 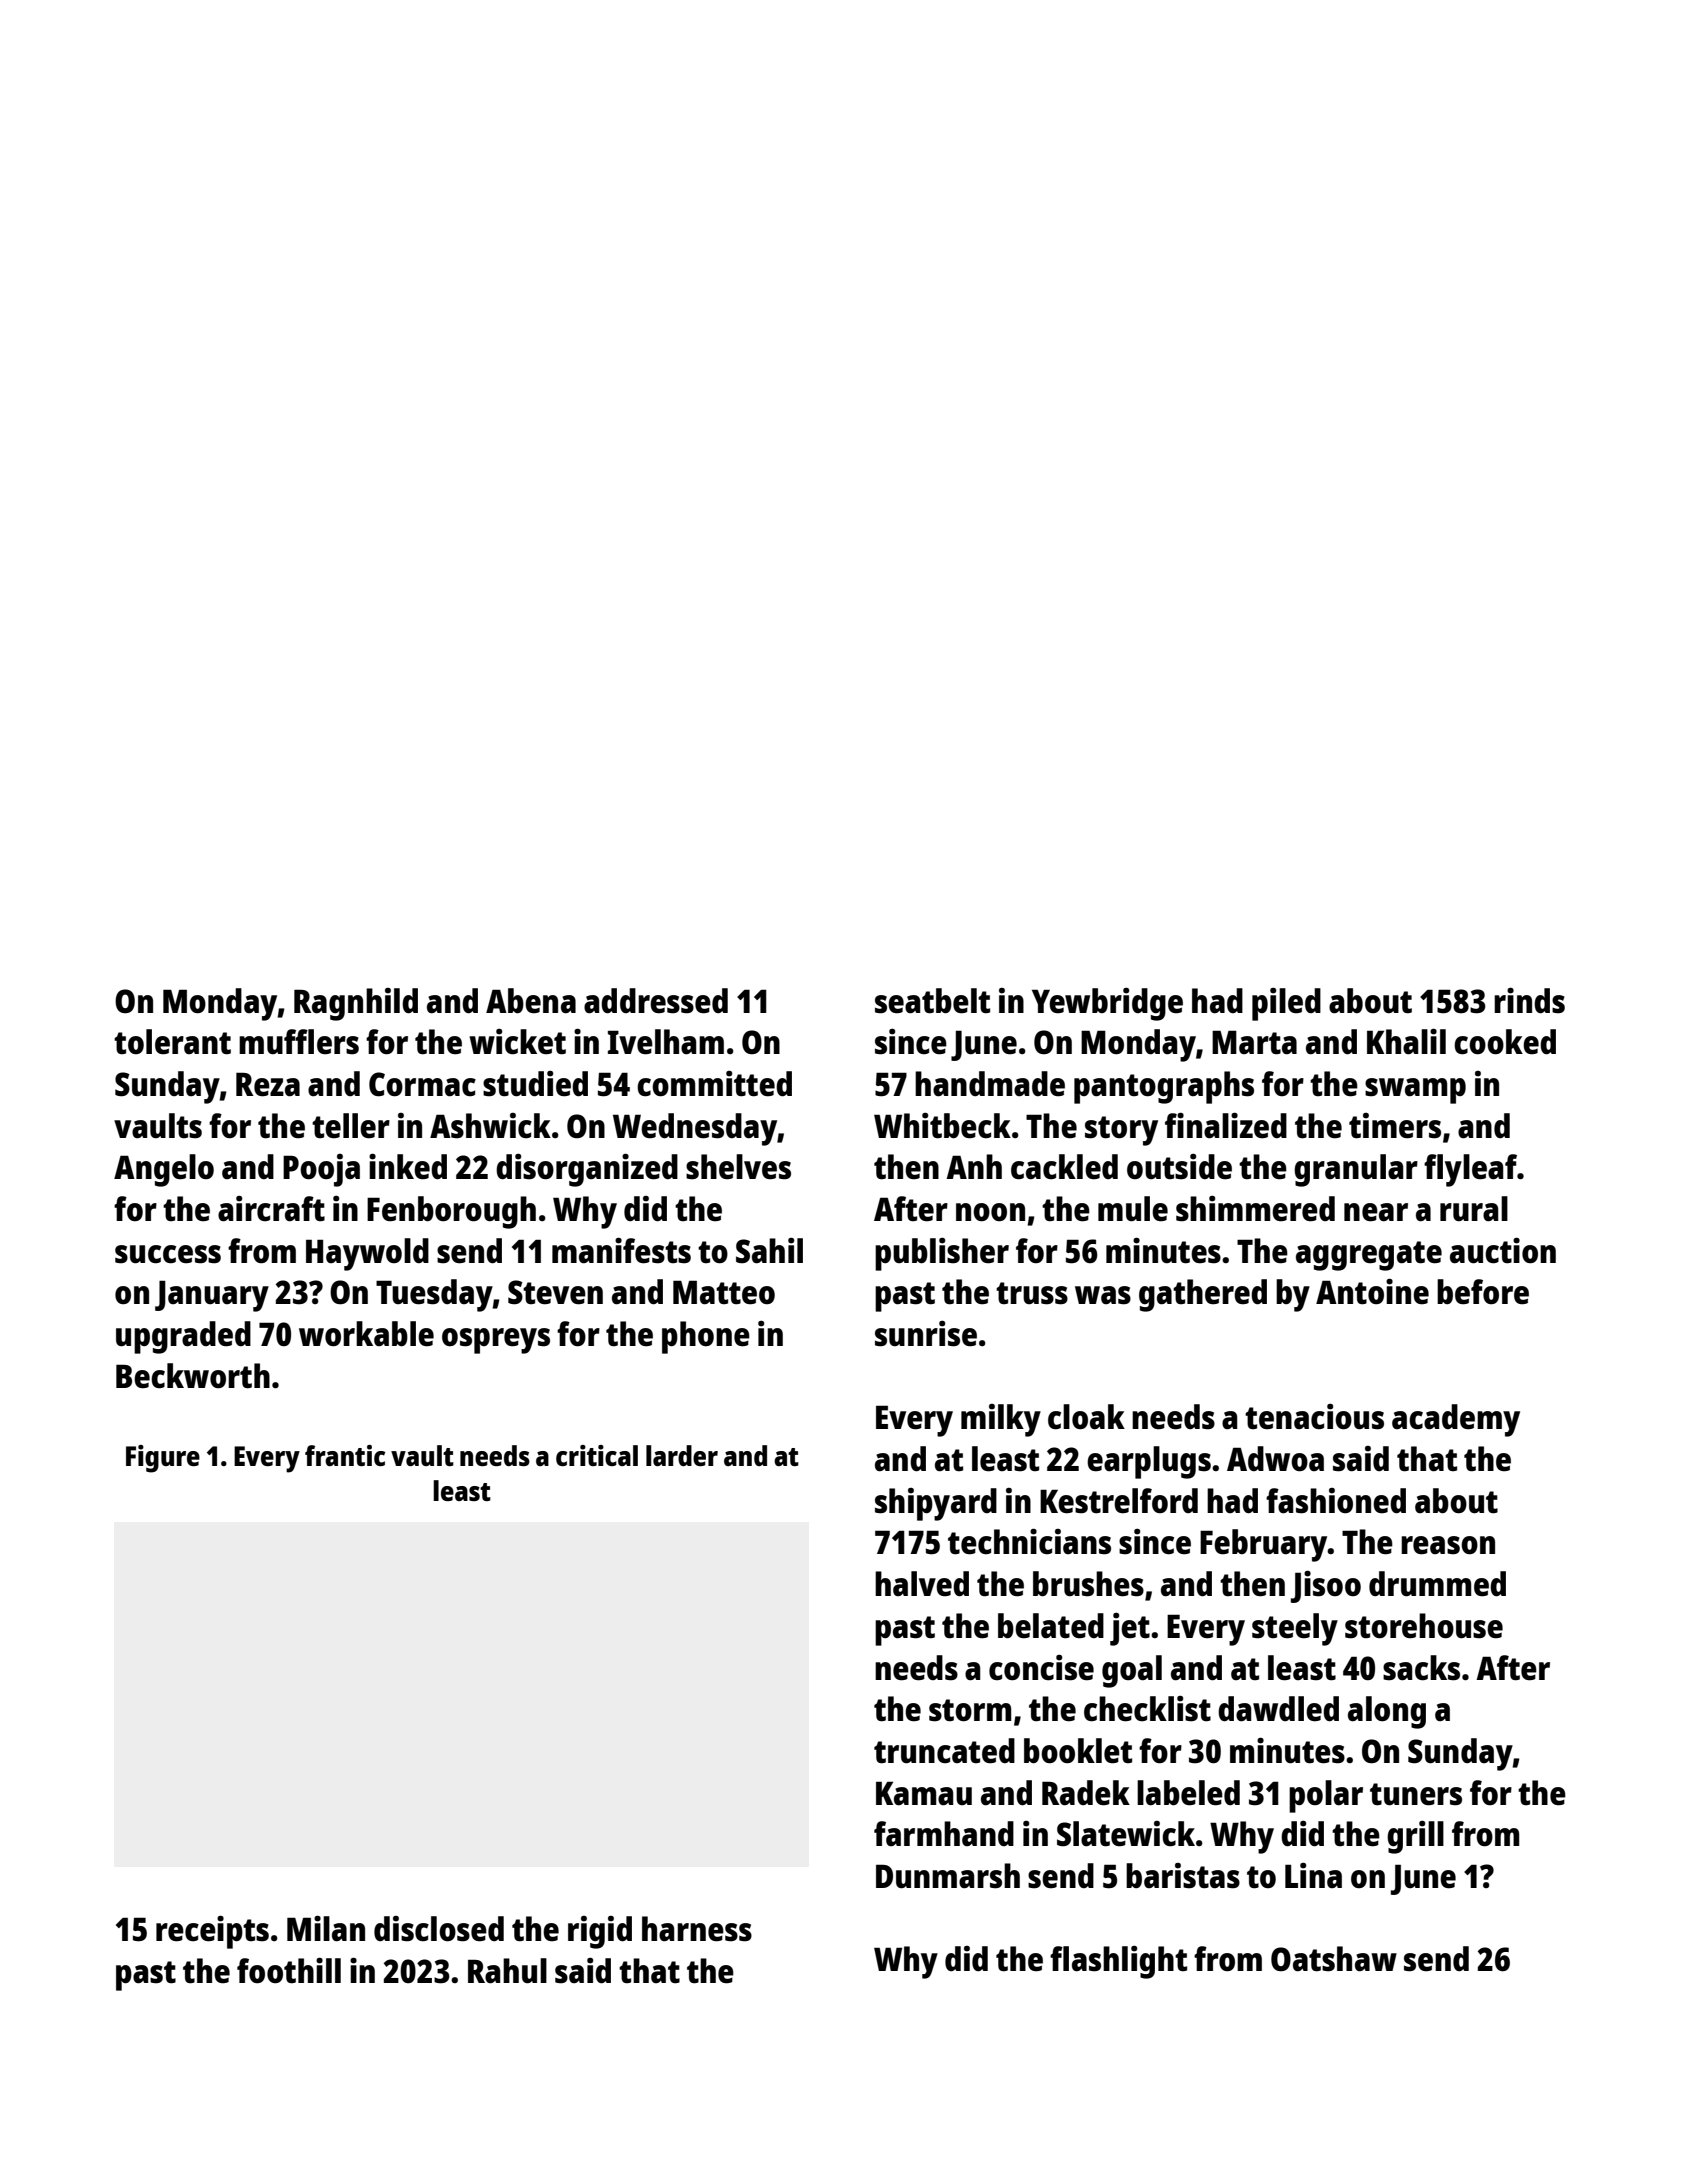 I want to click on piled, so click(x=1286, y=1004).
